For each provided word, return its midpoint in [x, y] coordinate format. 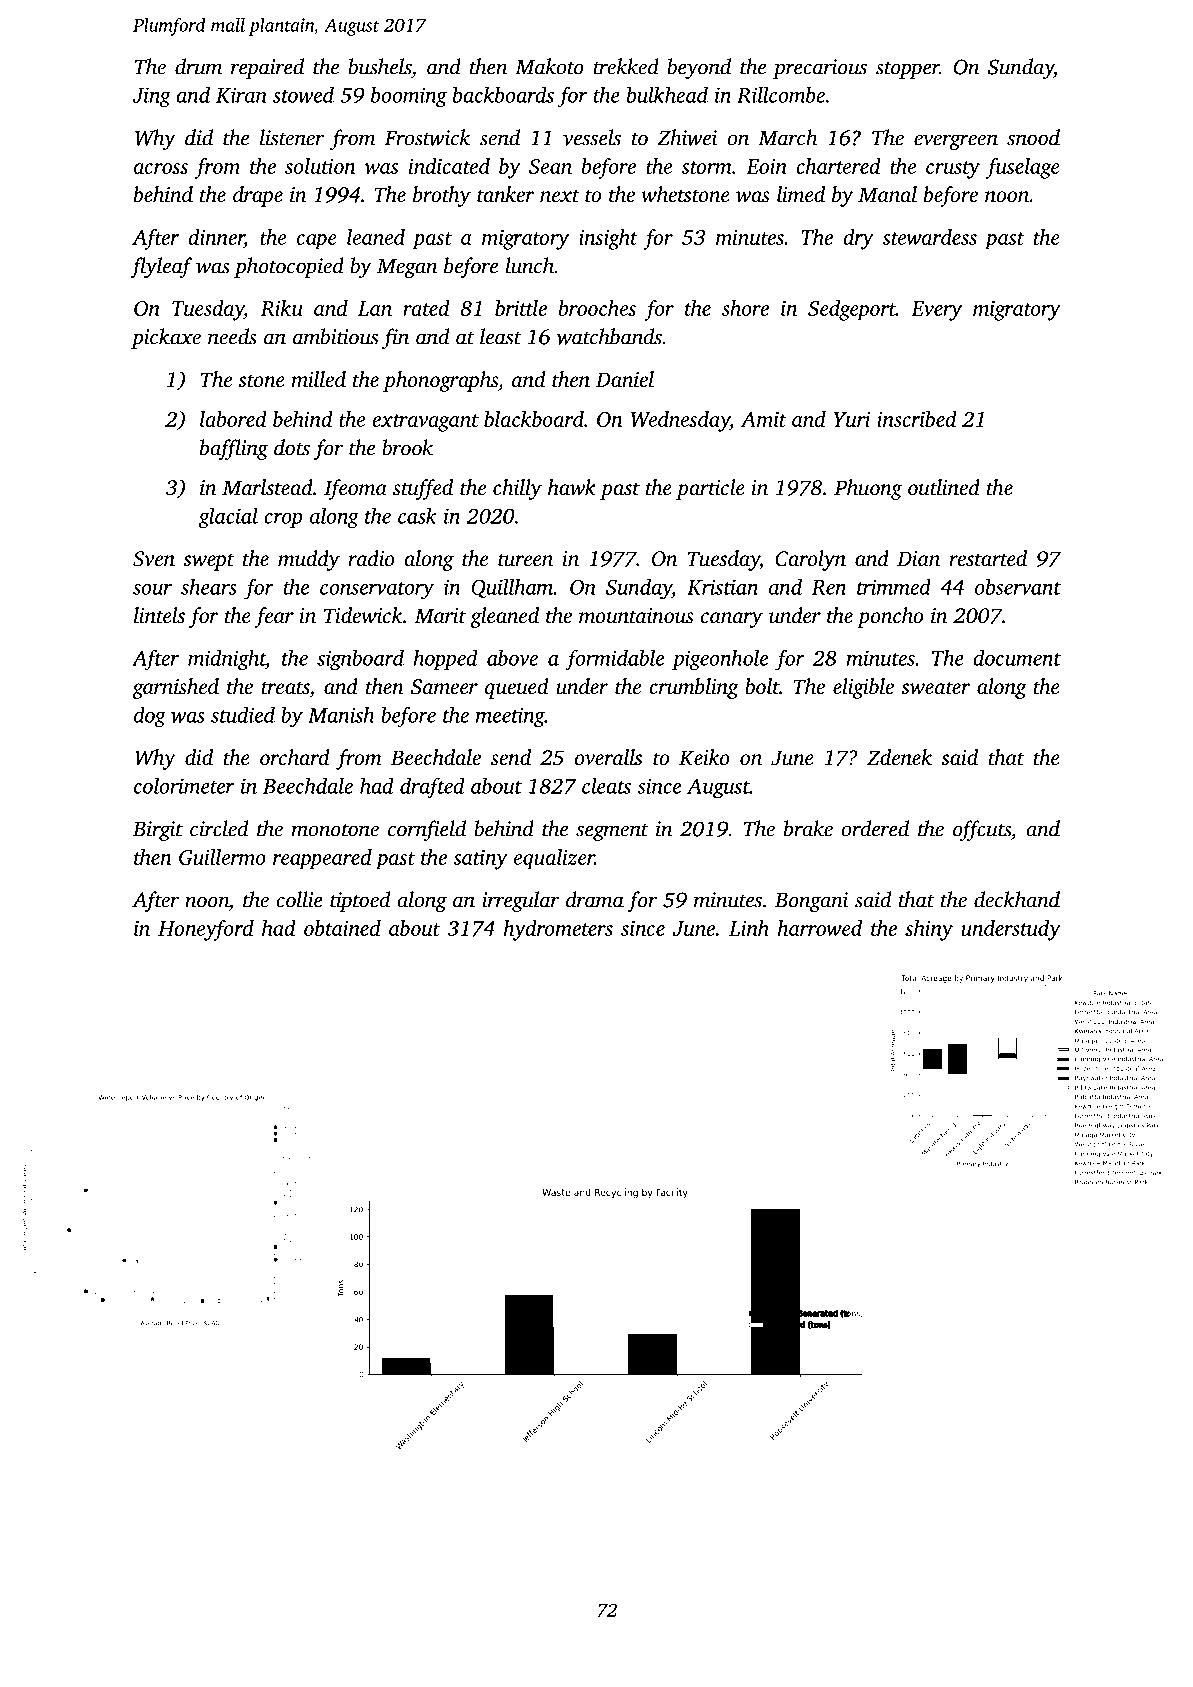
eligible [863, 688]
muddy [309, 560]
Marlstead [267, 487]
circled [219, 828]
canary [732, 620]
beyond [699, 68]
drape [258, 196]
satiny [480, 860]
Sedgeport [852, 310]
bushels [379, 66]
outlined [944, 487]
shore [745, 308]
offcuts [982, 830]
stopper [908, 70]
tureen [525, 559]
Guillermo [222, 857]
